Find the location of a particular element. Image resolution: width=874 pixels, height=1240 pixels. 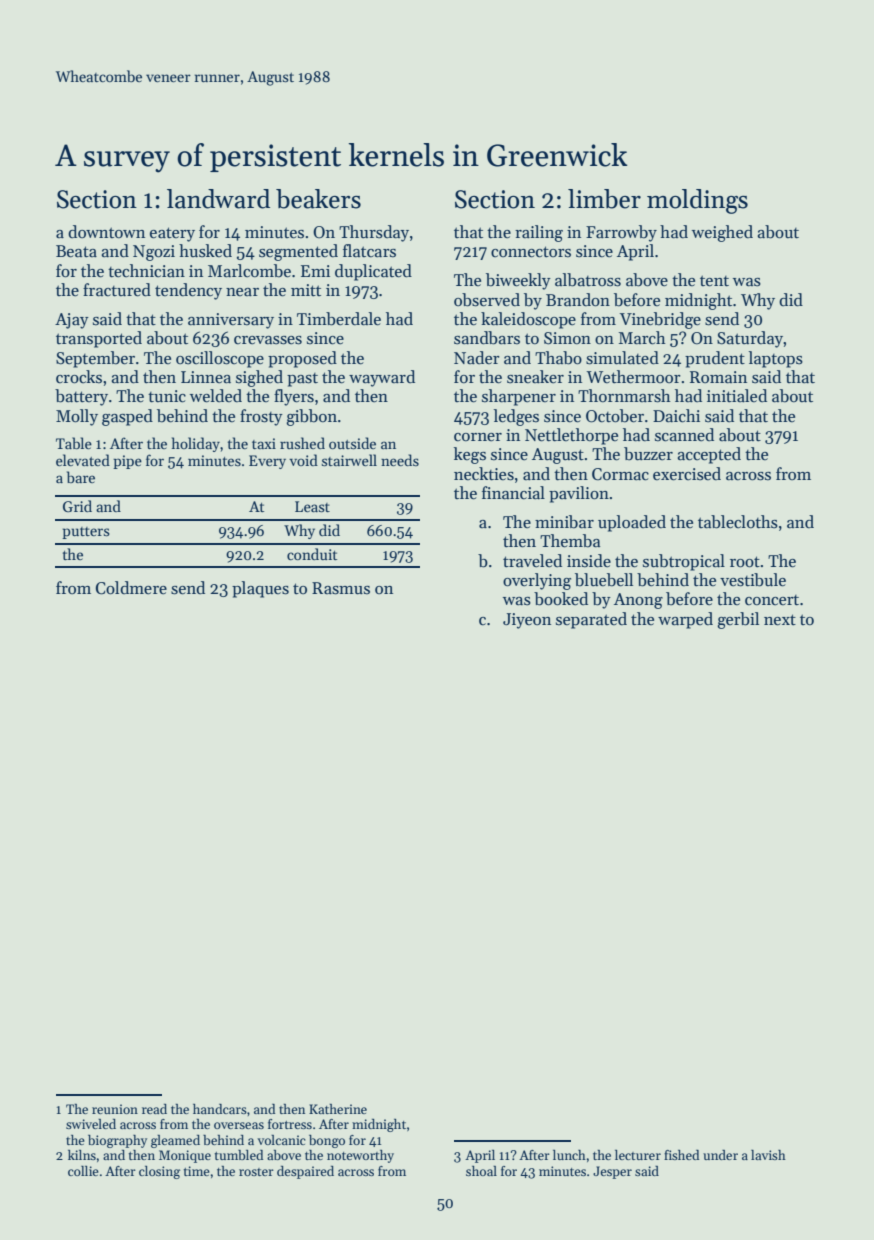

bluebell is located at coordinates (604, 580).
